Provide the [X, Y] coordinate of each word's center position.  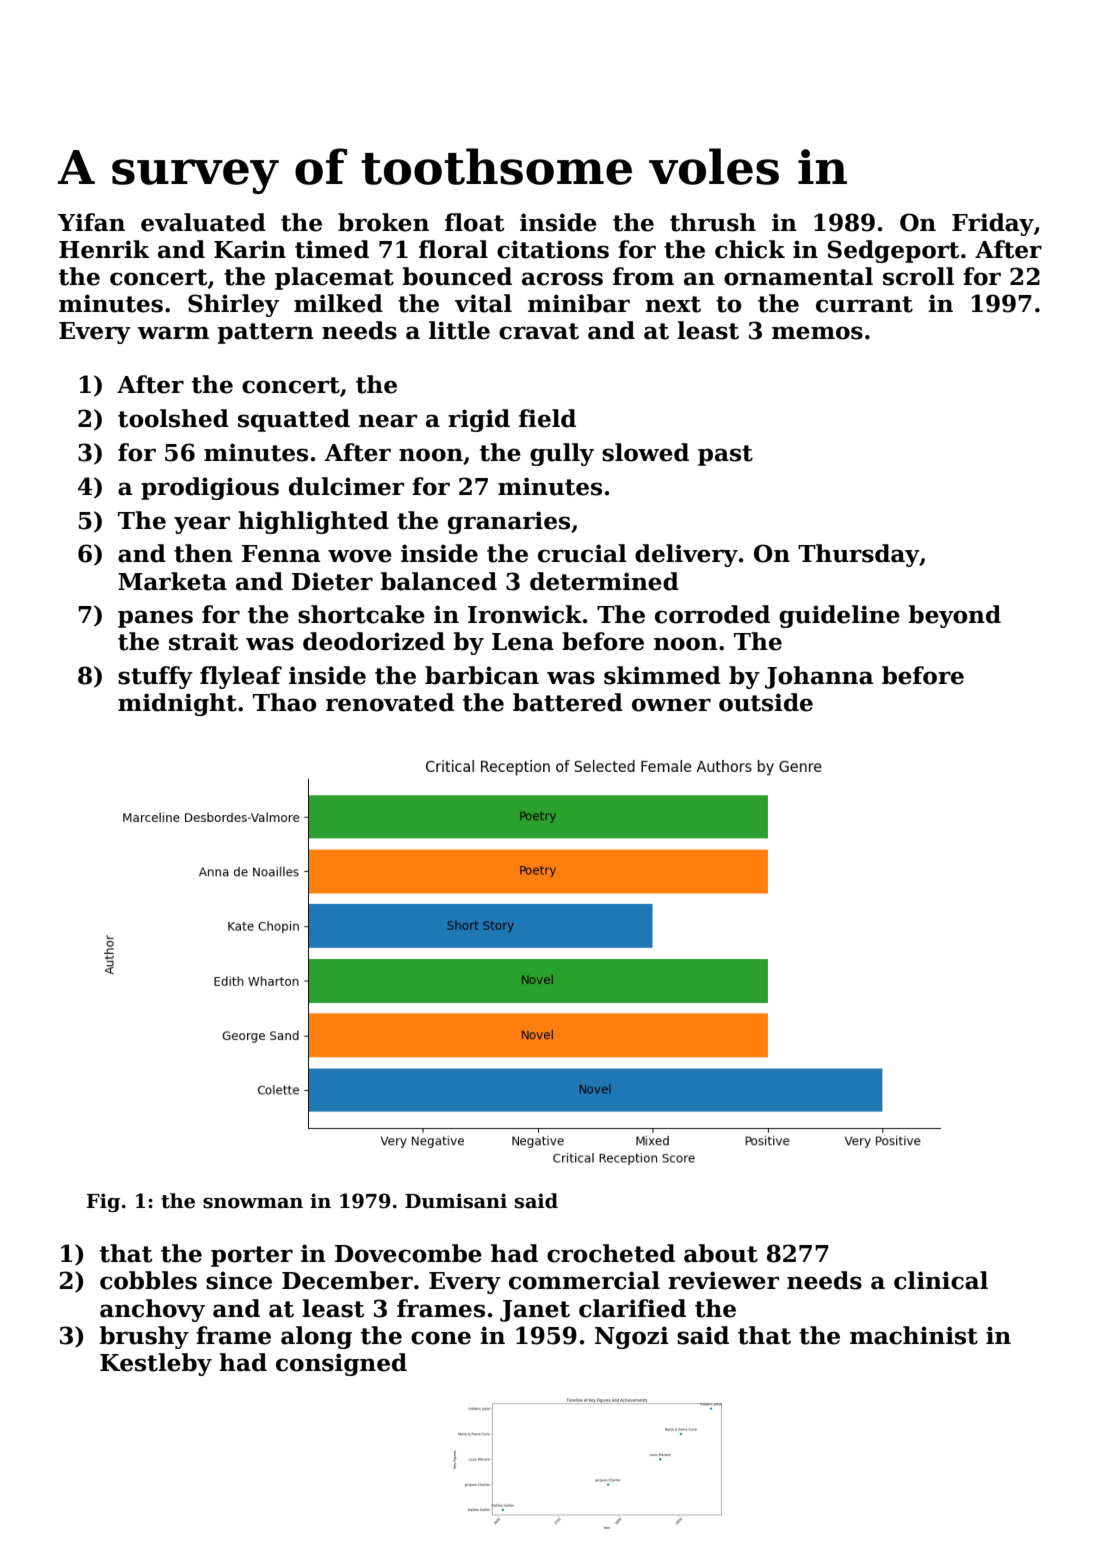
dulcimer [346, 486]
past [725, 455]
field [547, 418]
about [721, 1253]
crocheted [611, 1253]
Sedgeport [894, 251]
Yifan [91, 222]
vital [483, 303]
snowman [253, 1203]
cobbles [148, 1280]
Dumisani [456, 1201]
